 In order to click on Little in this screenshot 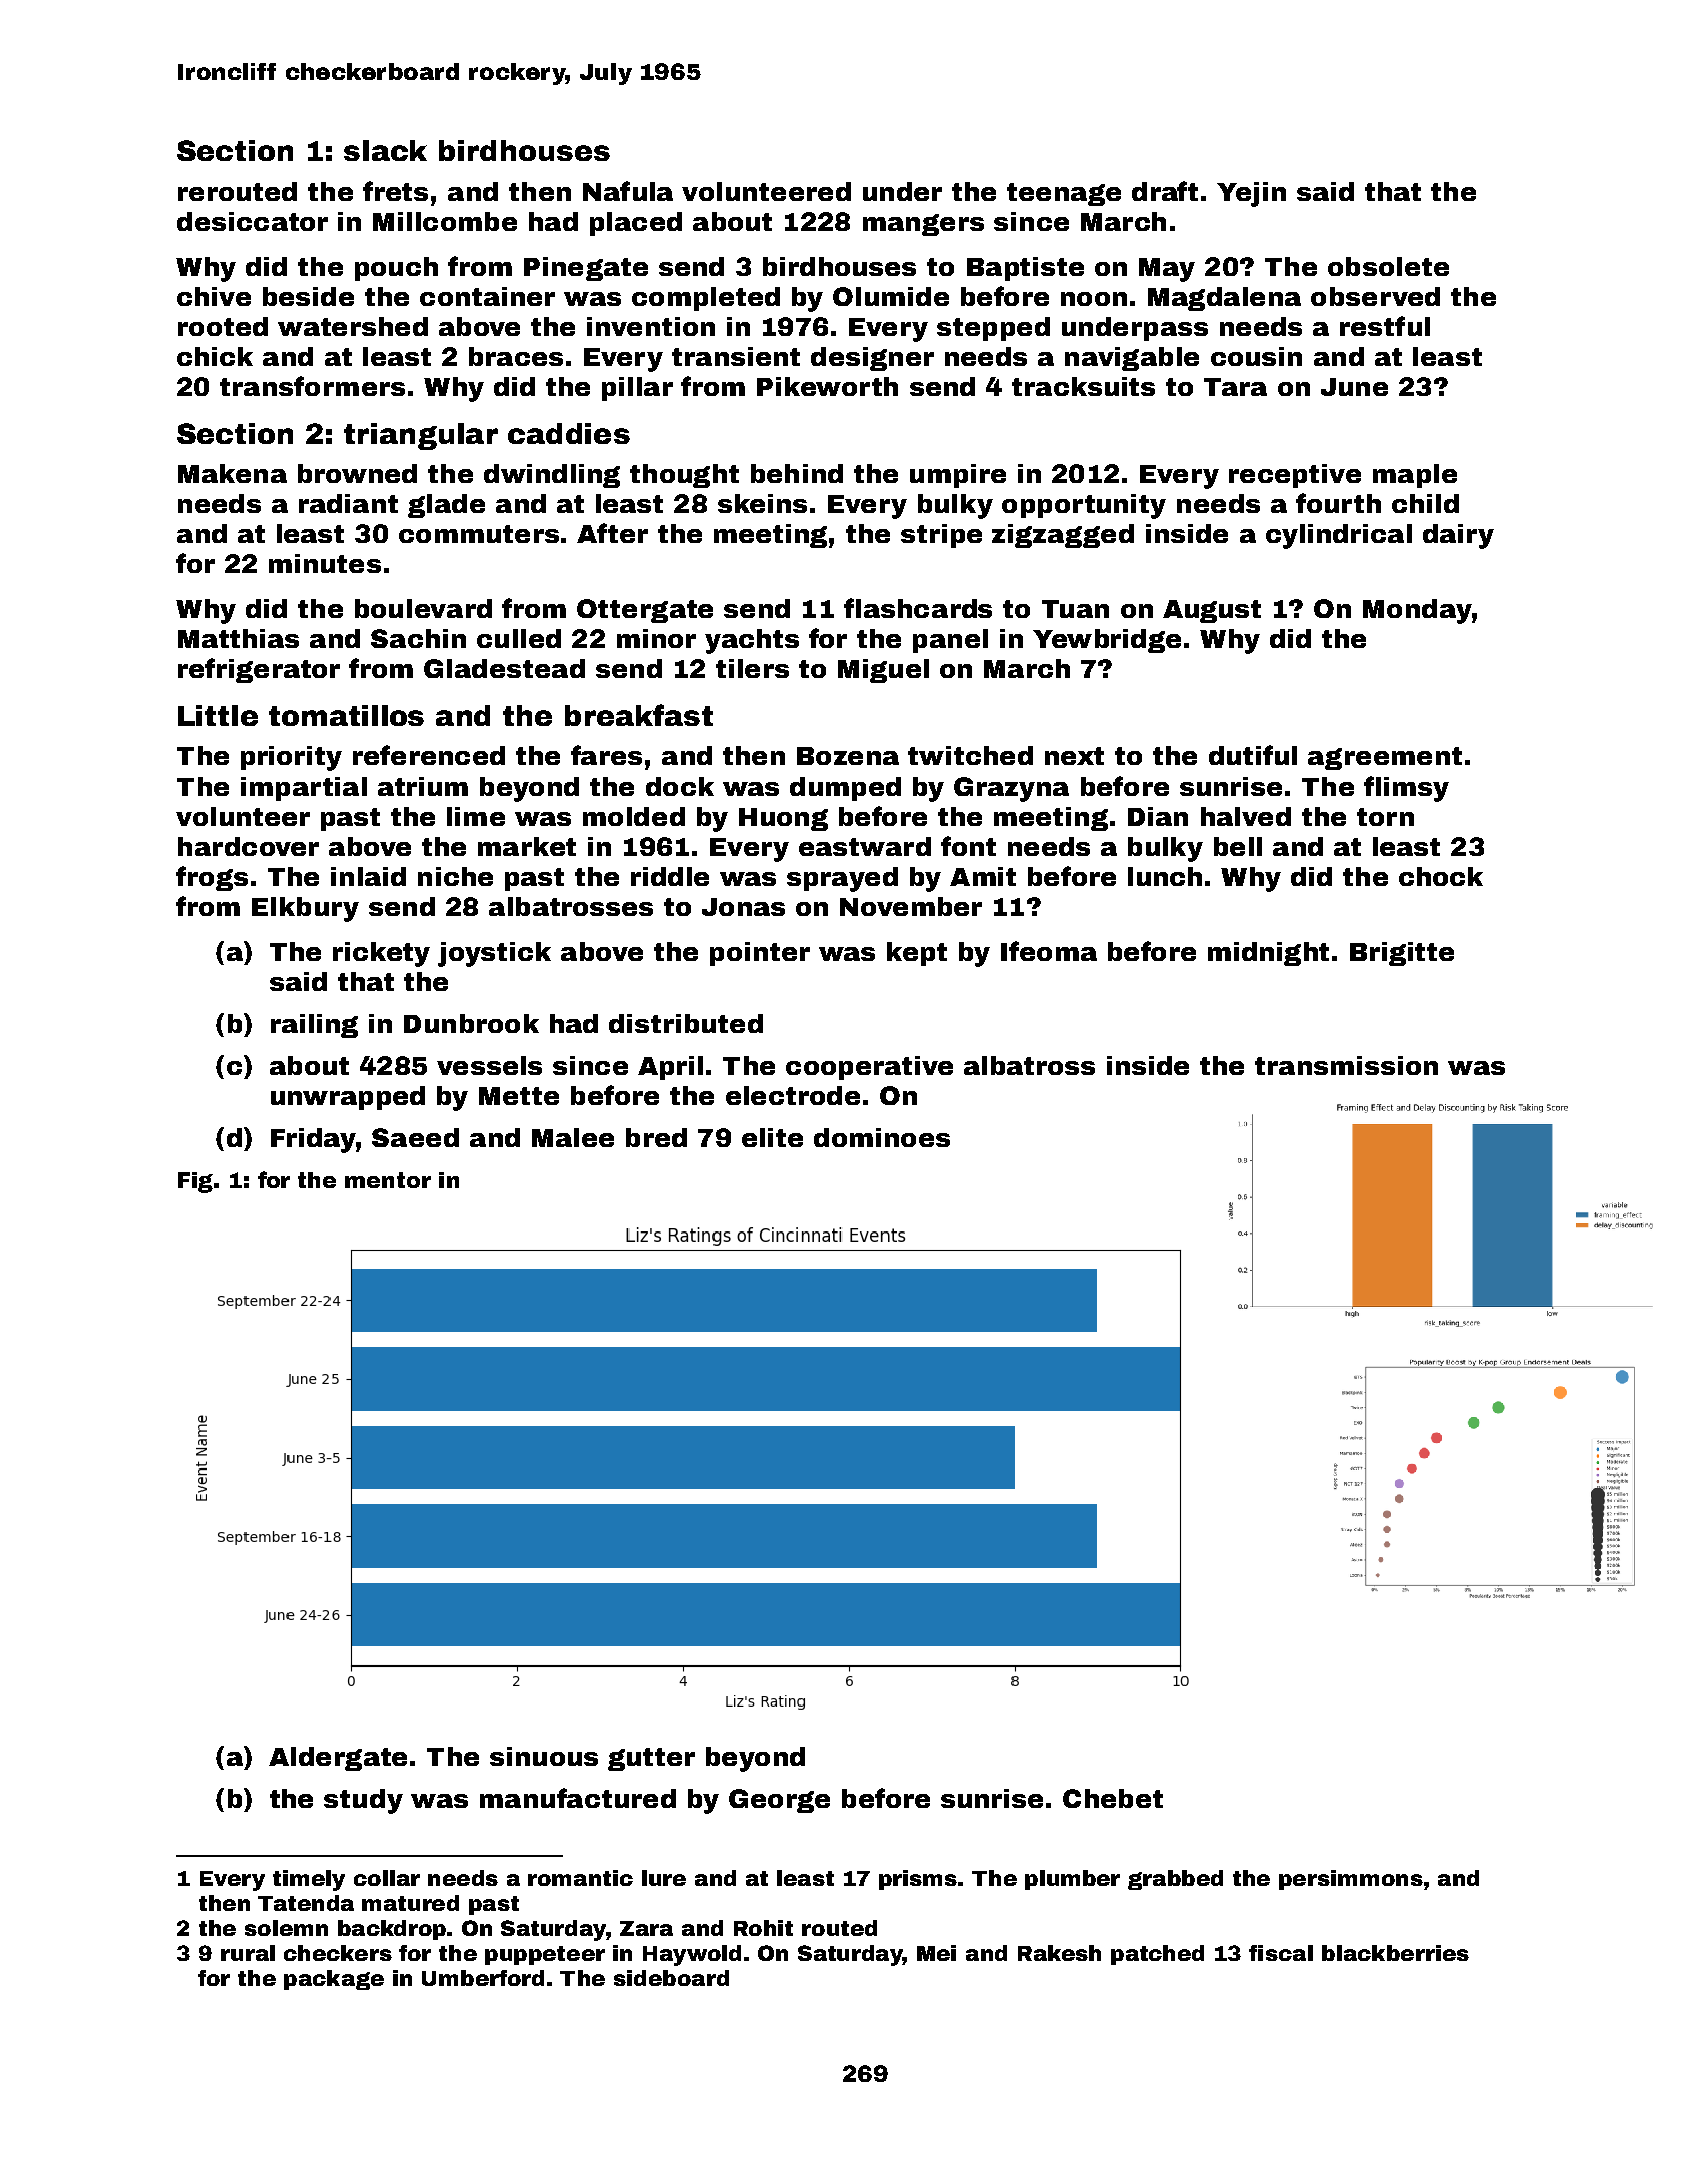, I will do `click(218, 715)`.
